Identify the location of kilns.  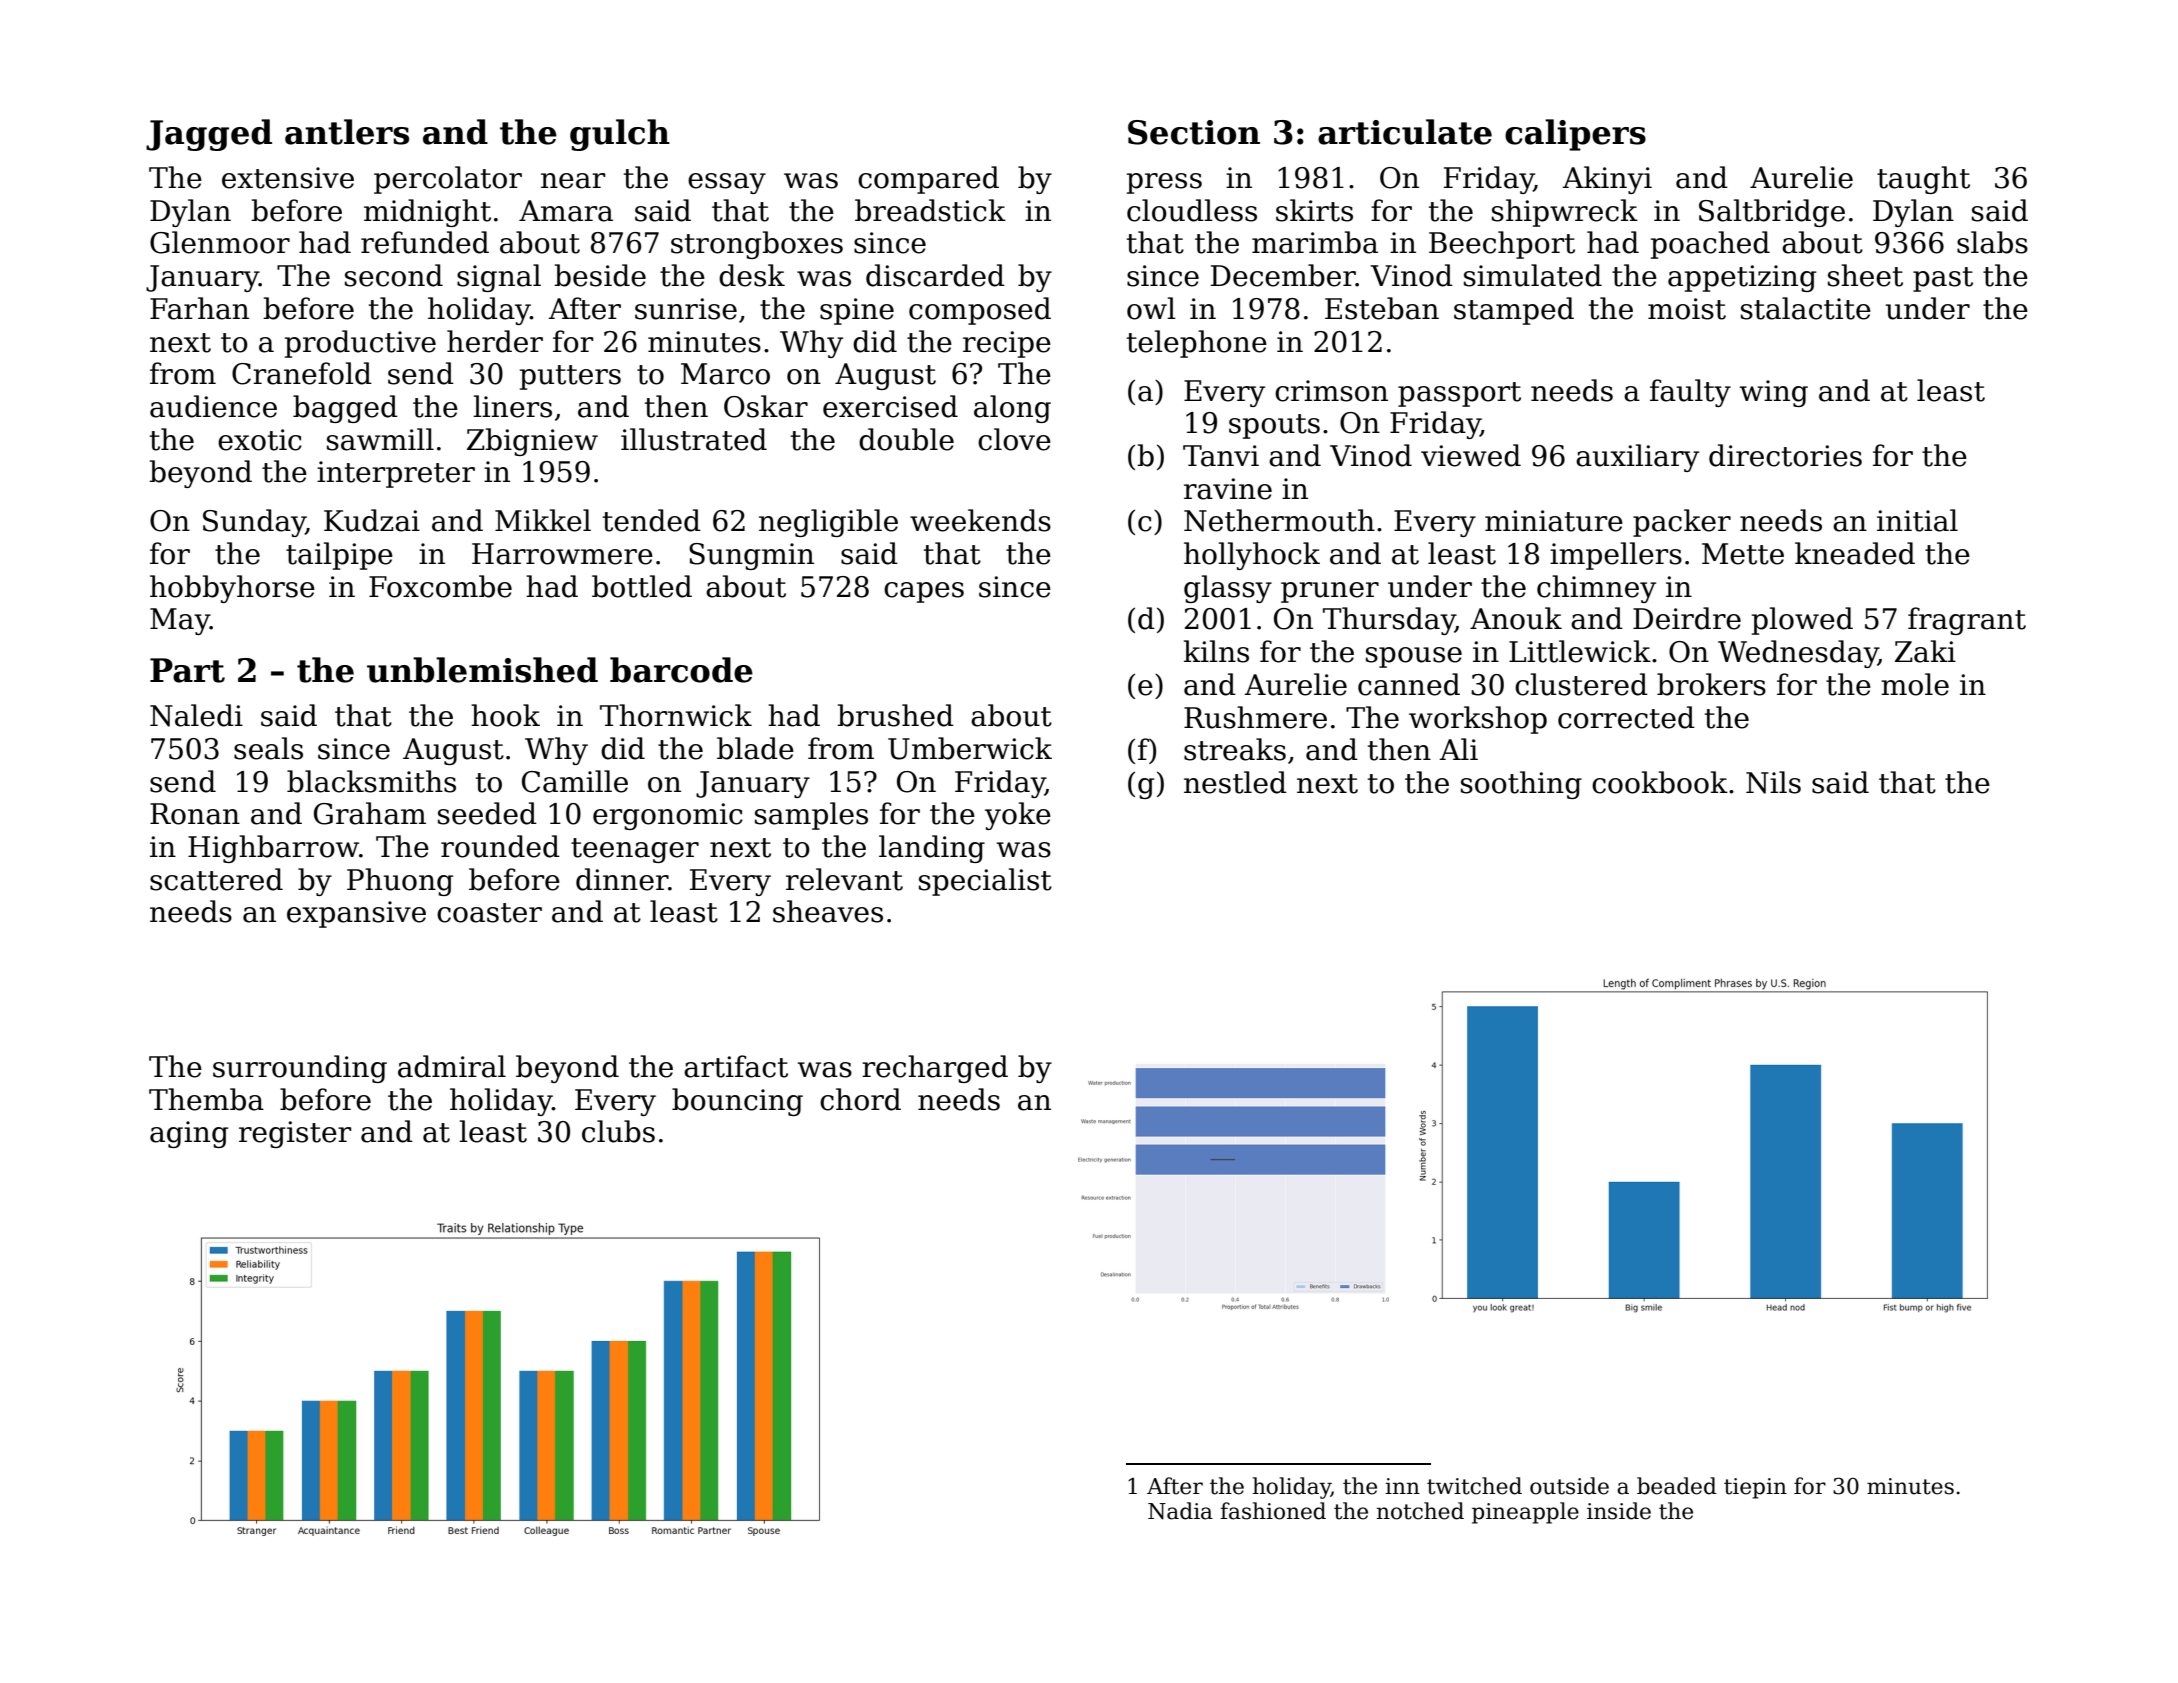
(1216, 651).
